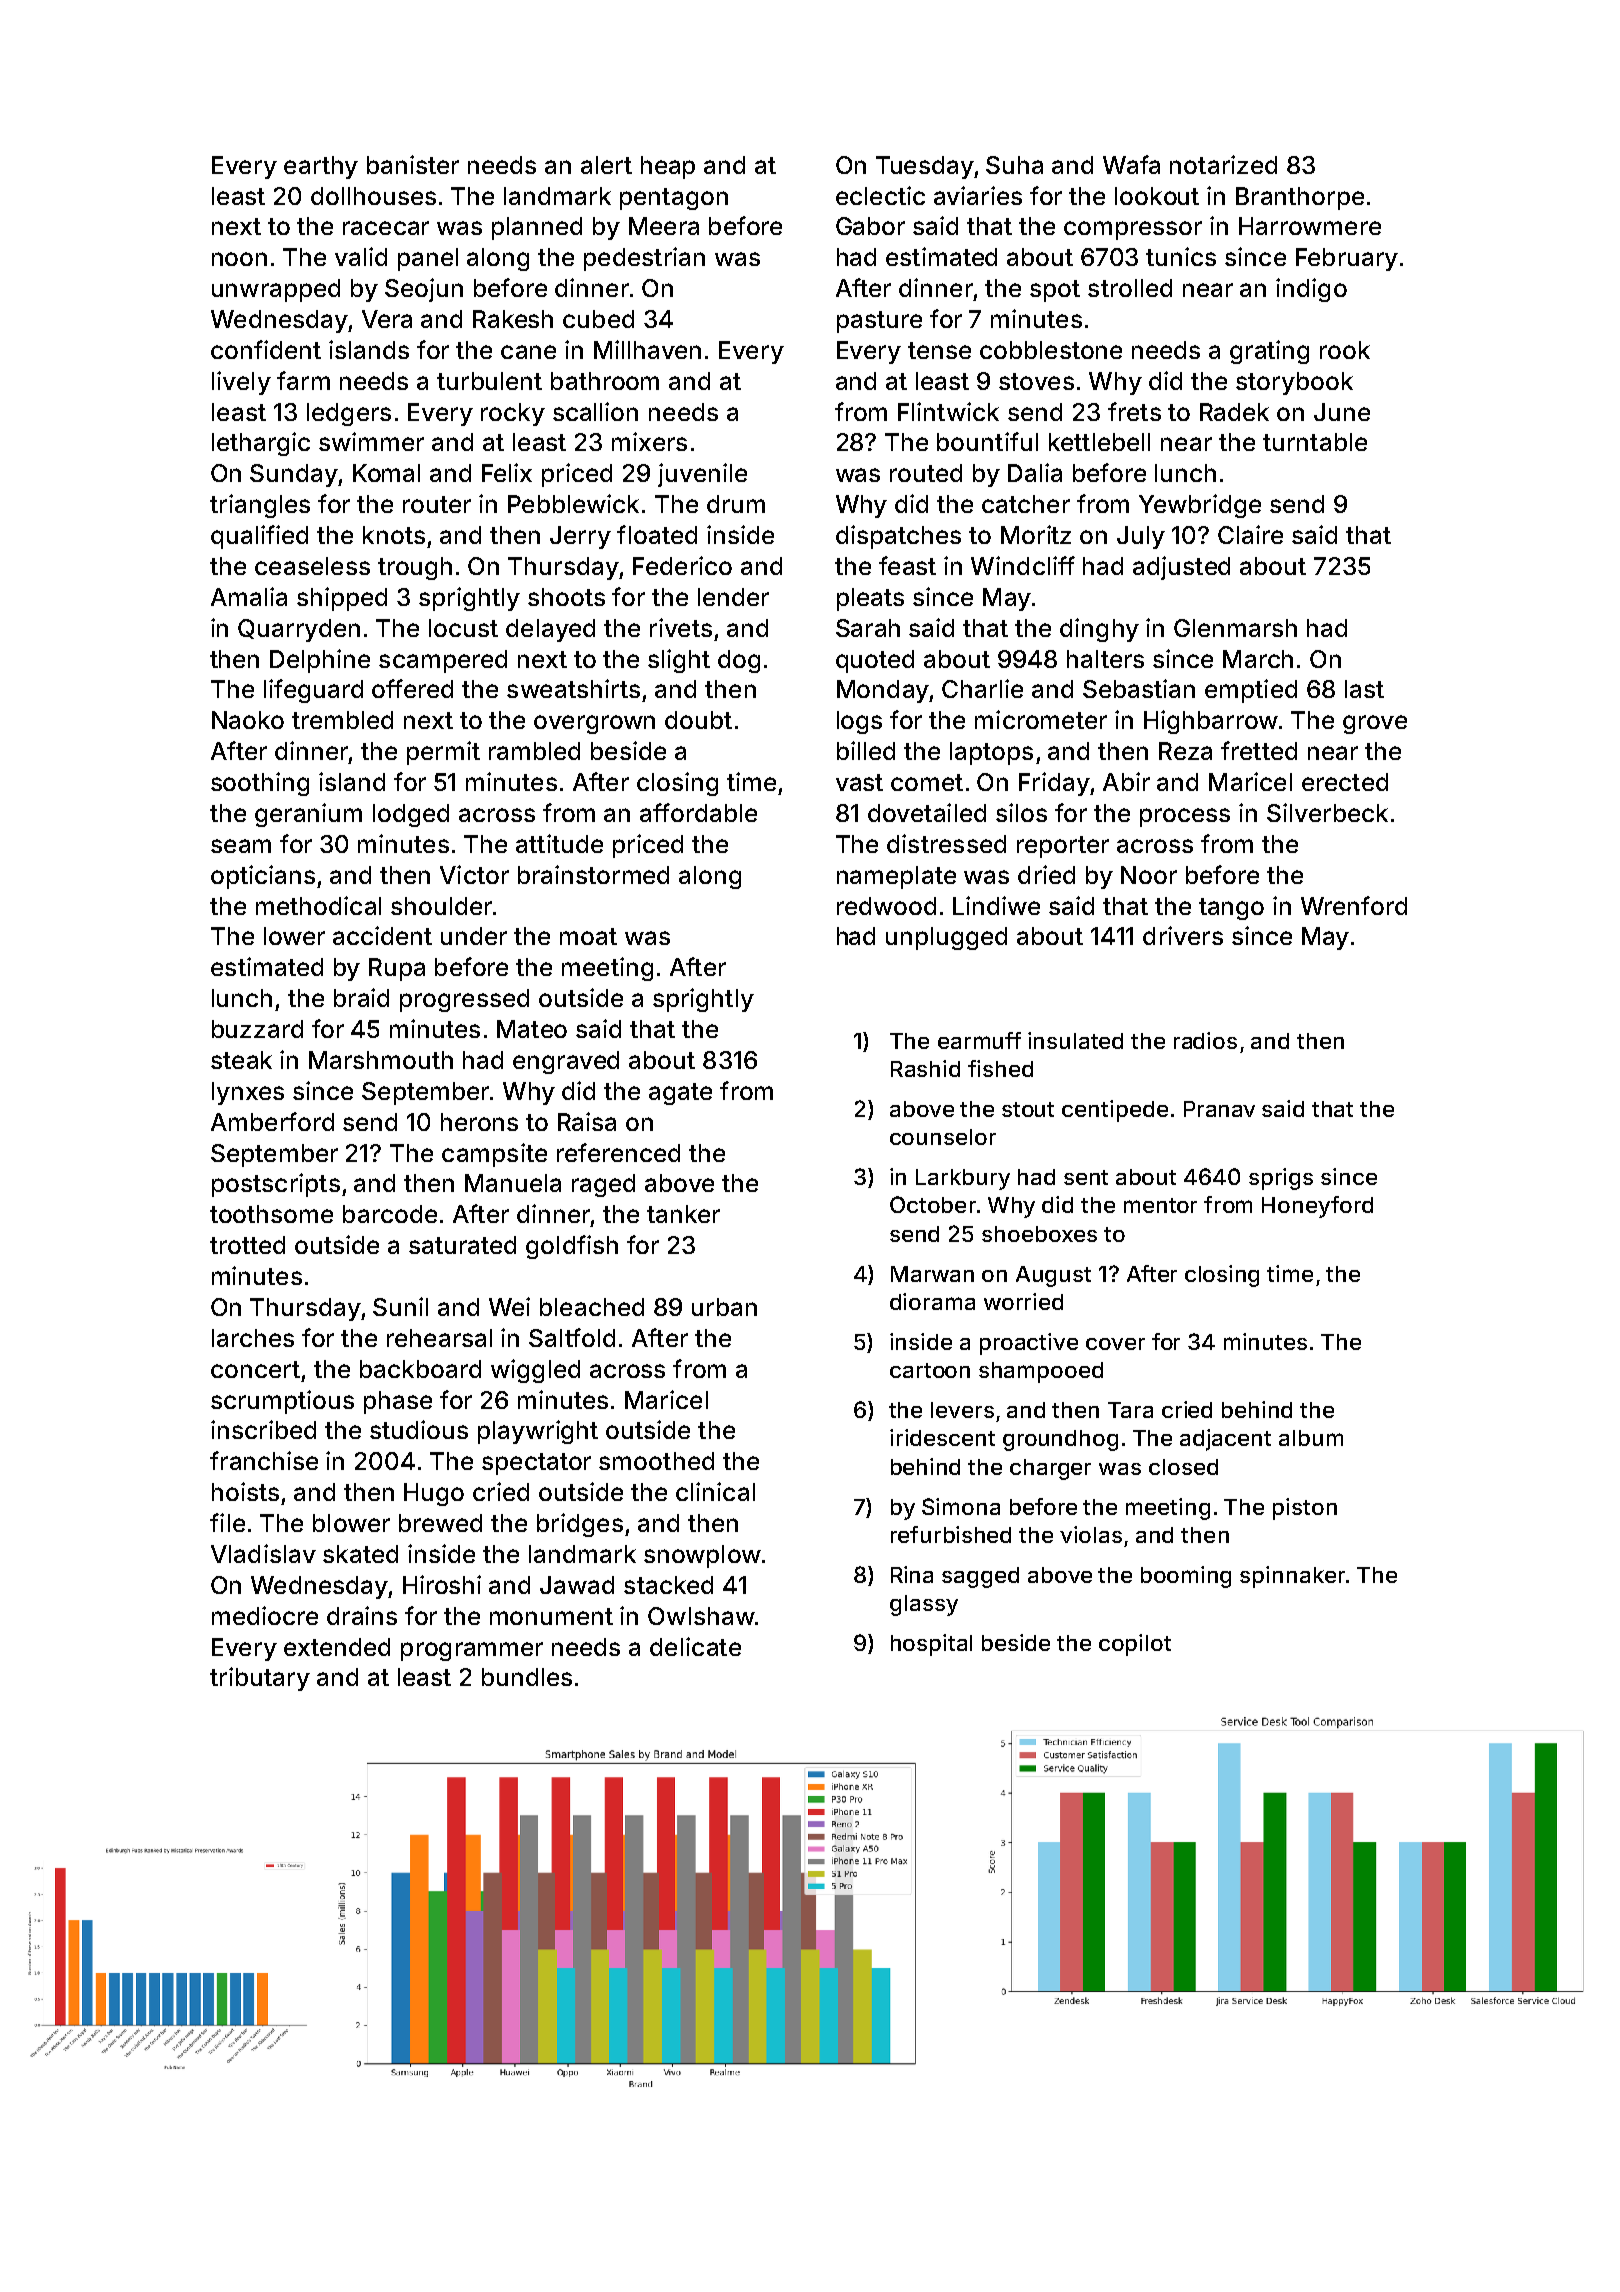 This screenshot has width=1620, height=2292. What do you see at coordinates (227, 1522) in the screenshot?
I see `file` at bounding box center [227, 1522].
